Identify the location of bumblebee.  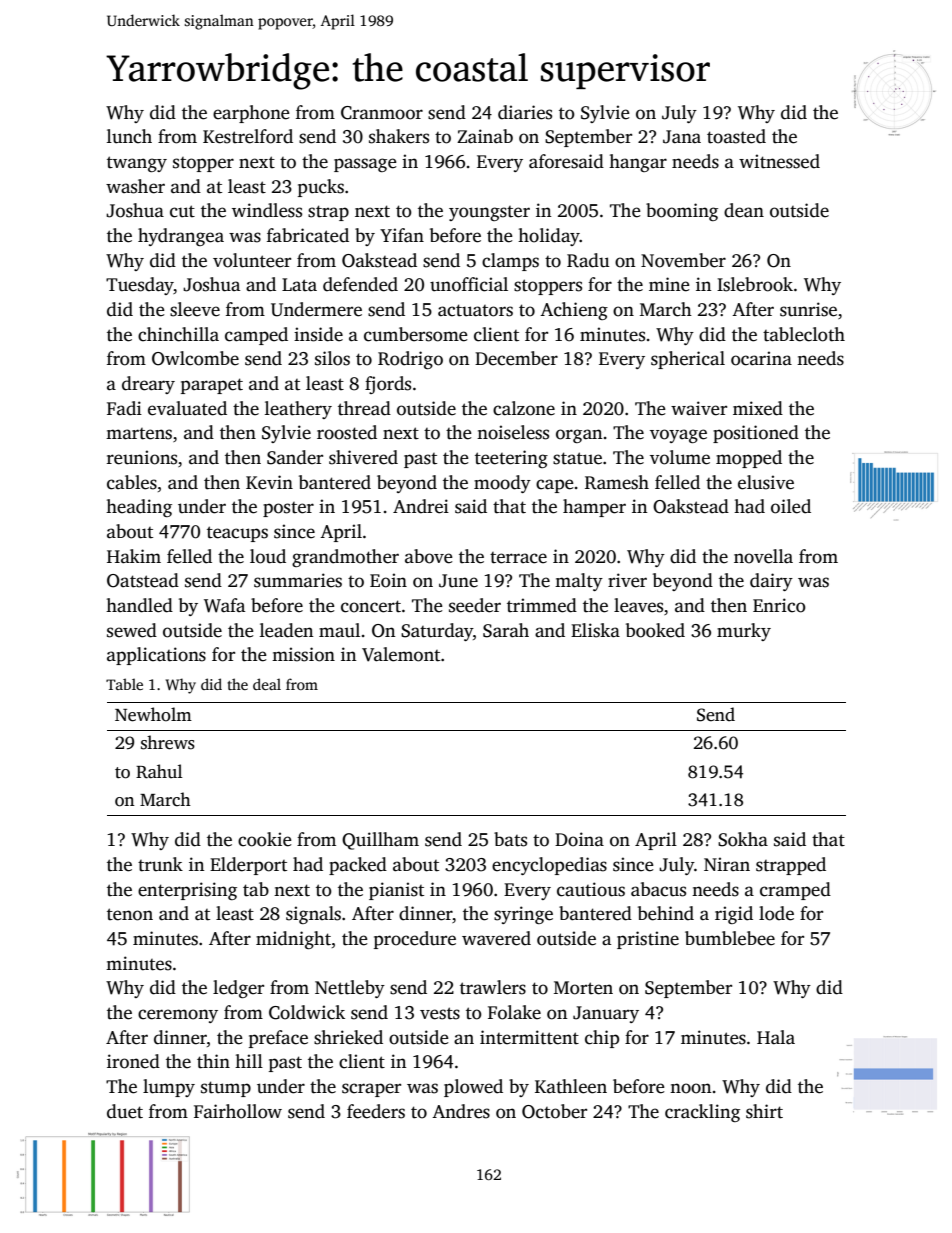
(730, 938).
